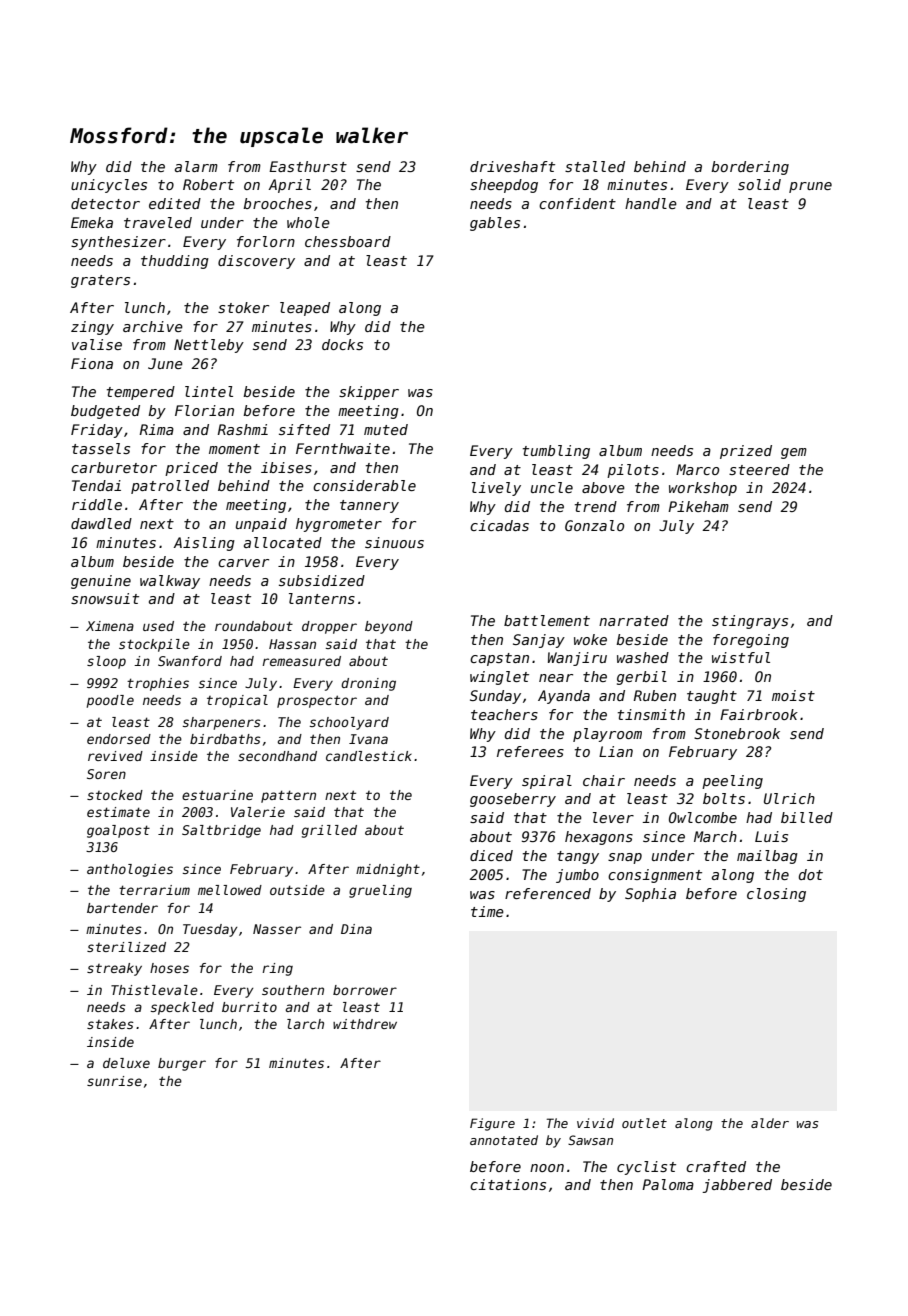 The height and width of the screenshot is (1316, 908). What do you see at coordinates (394, 542) in the screenshot?
I see `sinuous` at bounding box center [394, 542].
